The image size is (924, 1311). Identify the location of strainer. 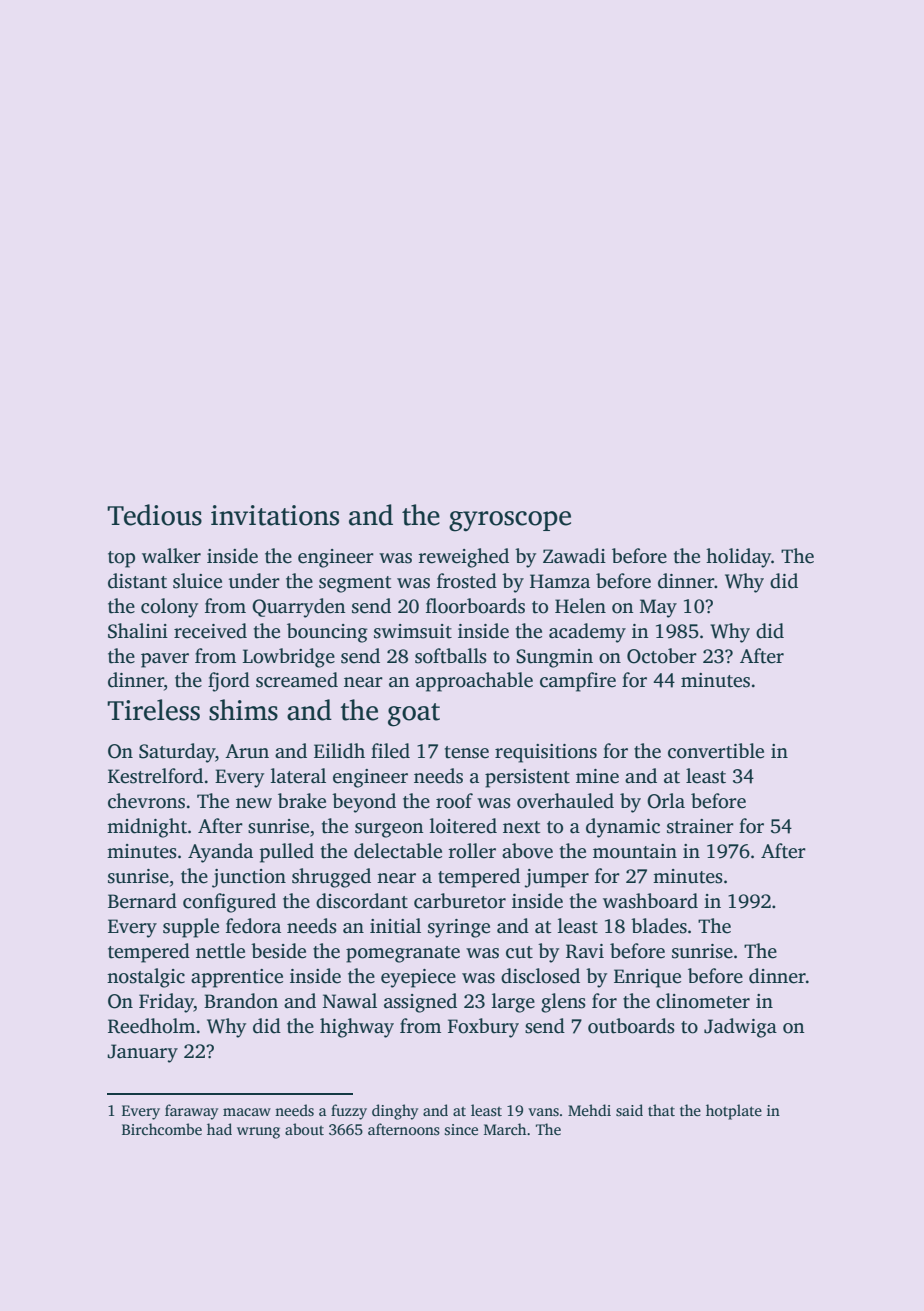
(700, 826).
